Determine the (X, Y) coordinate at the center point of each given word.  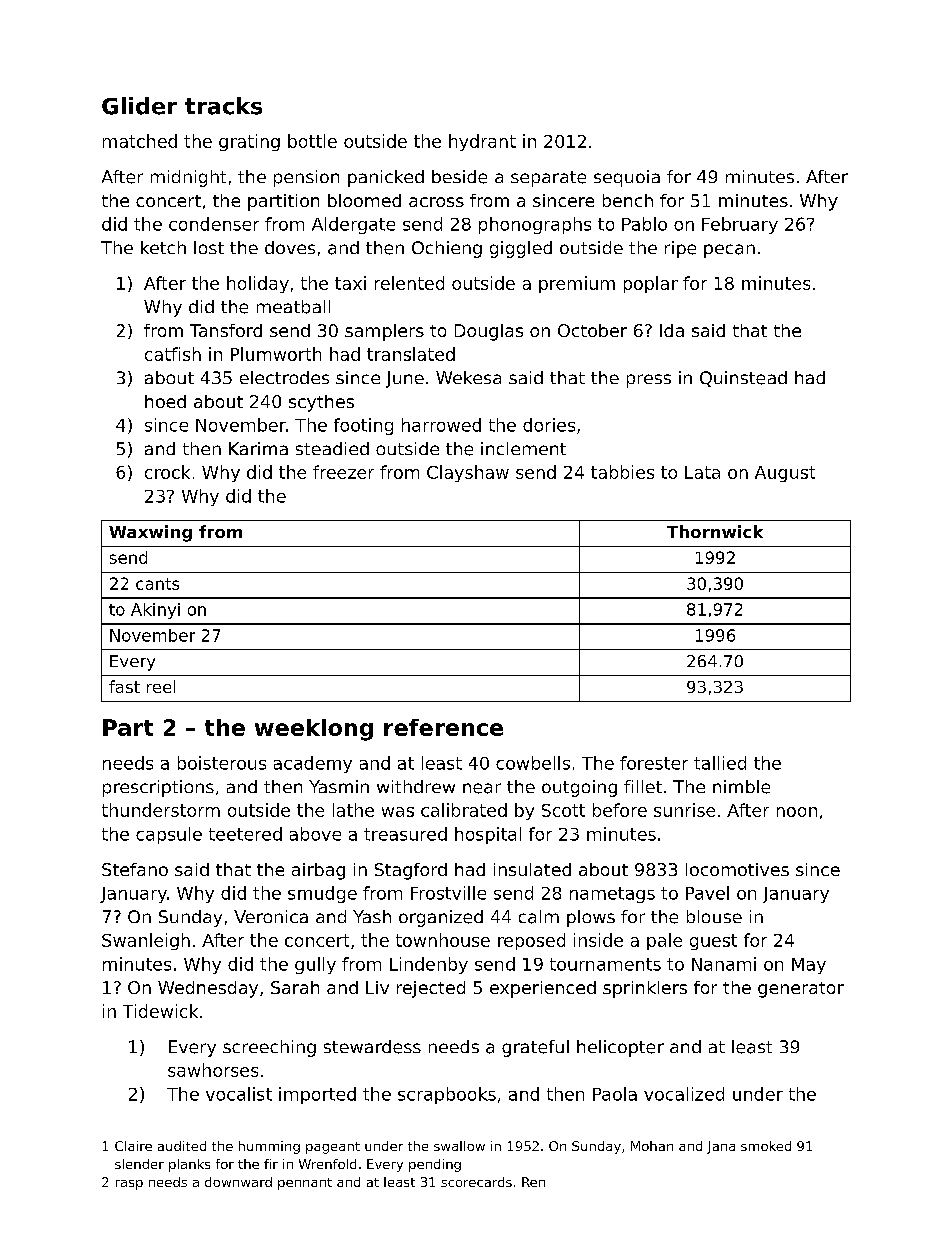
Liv (377, 987)
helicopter (620, 1048)
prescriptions (158, 788)
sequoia (627, 178)
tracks (223, 106)
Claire (133, 1146)
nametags (612, 895)
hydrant (482, 142)
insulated (532, 869)
